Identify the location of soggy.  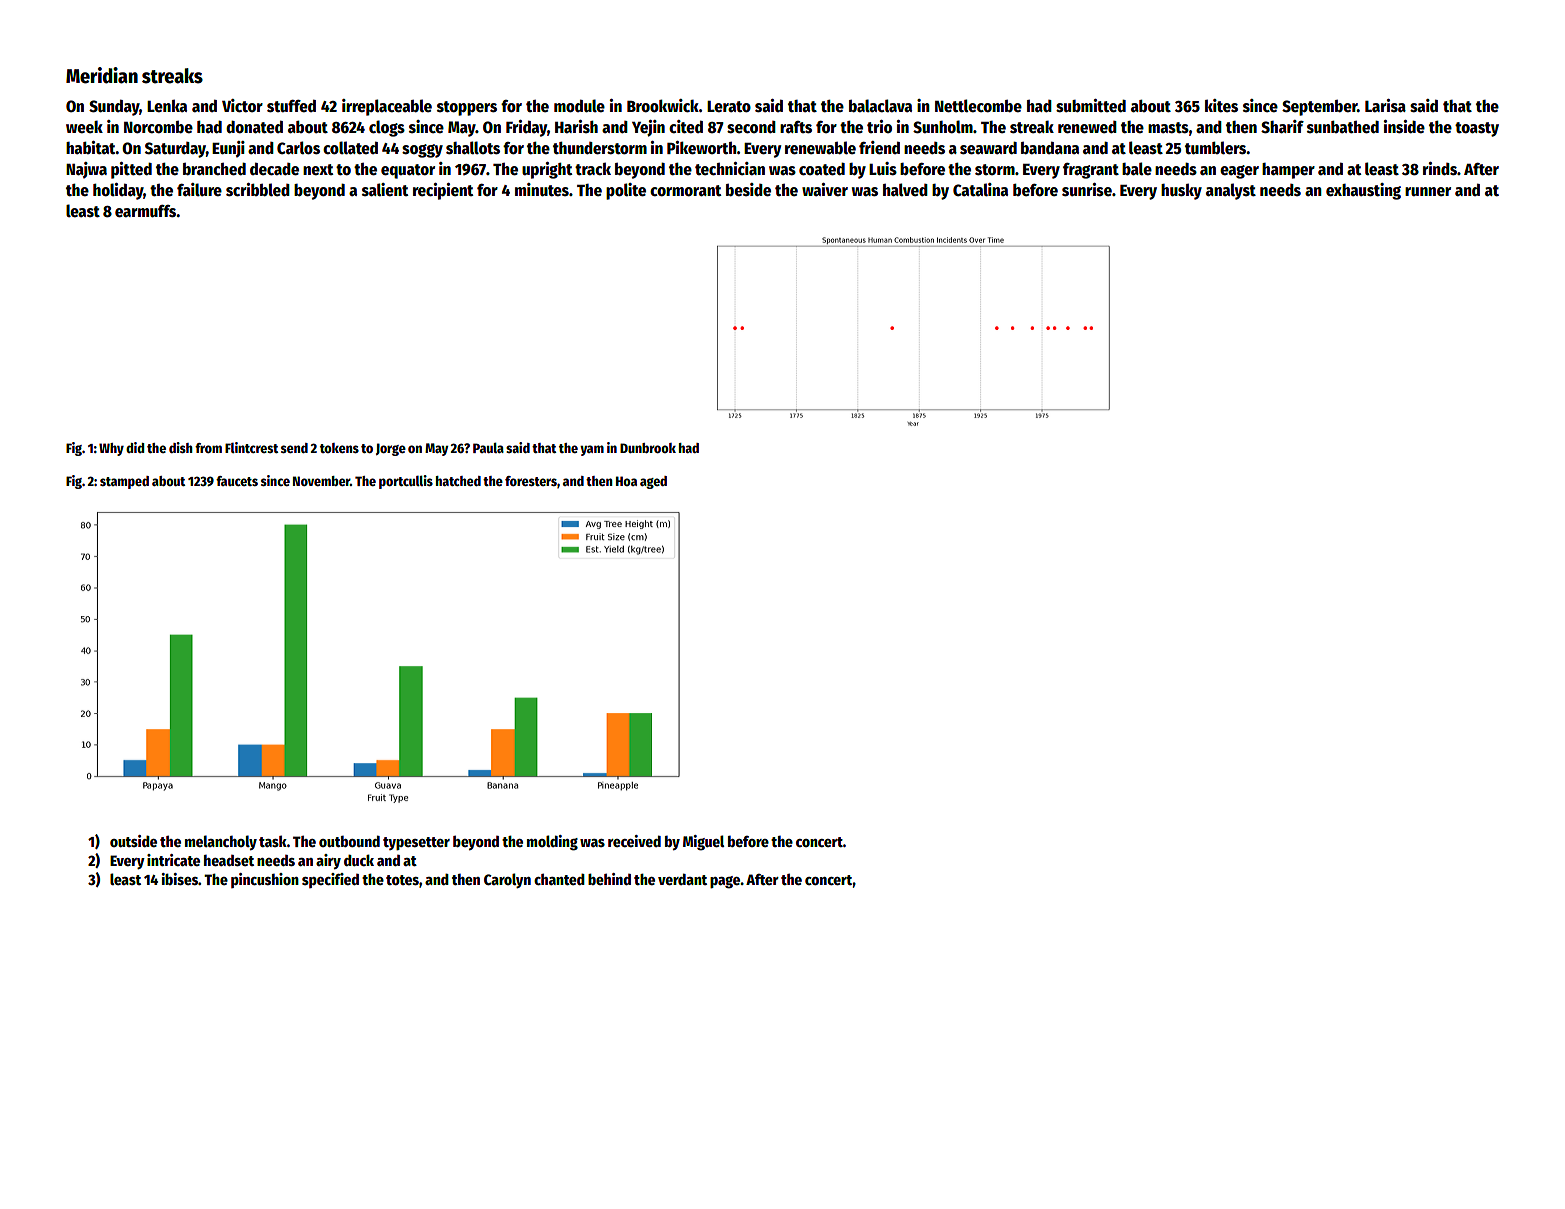
(422, 151).
